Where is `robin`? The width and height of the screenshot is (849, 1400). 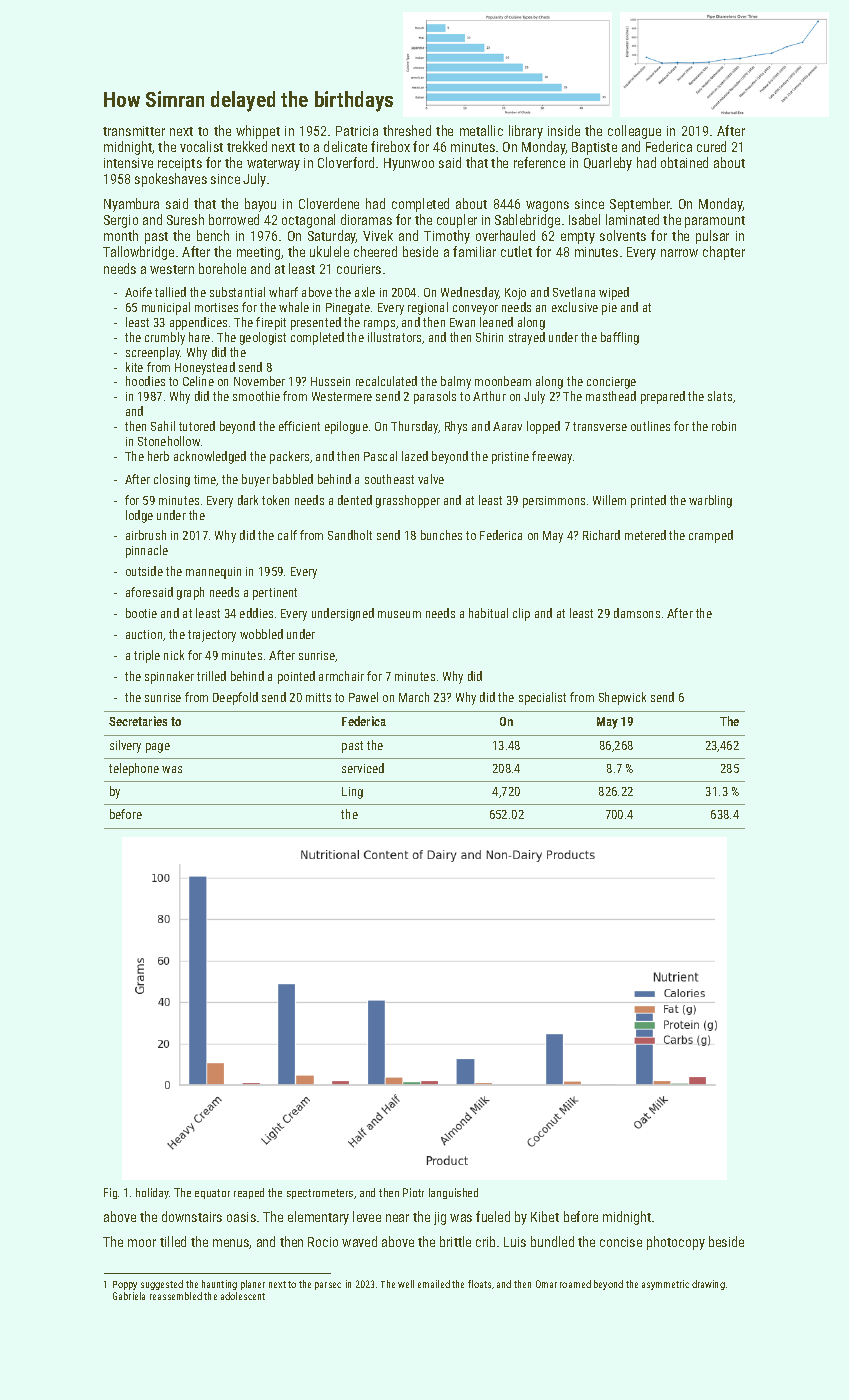 robin is located at coordinates (724, 426).
